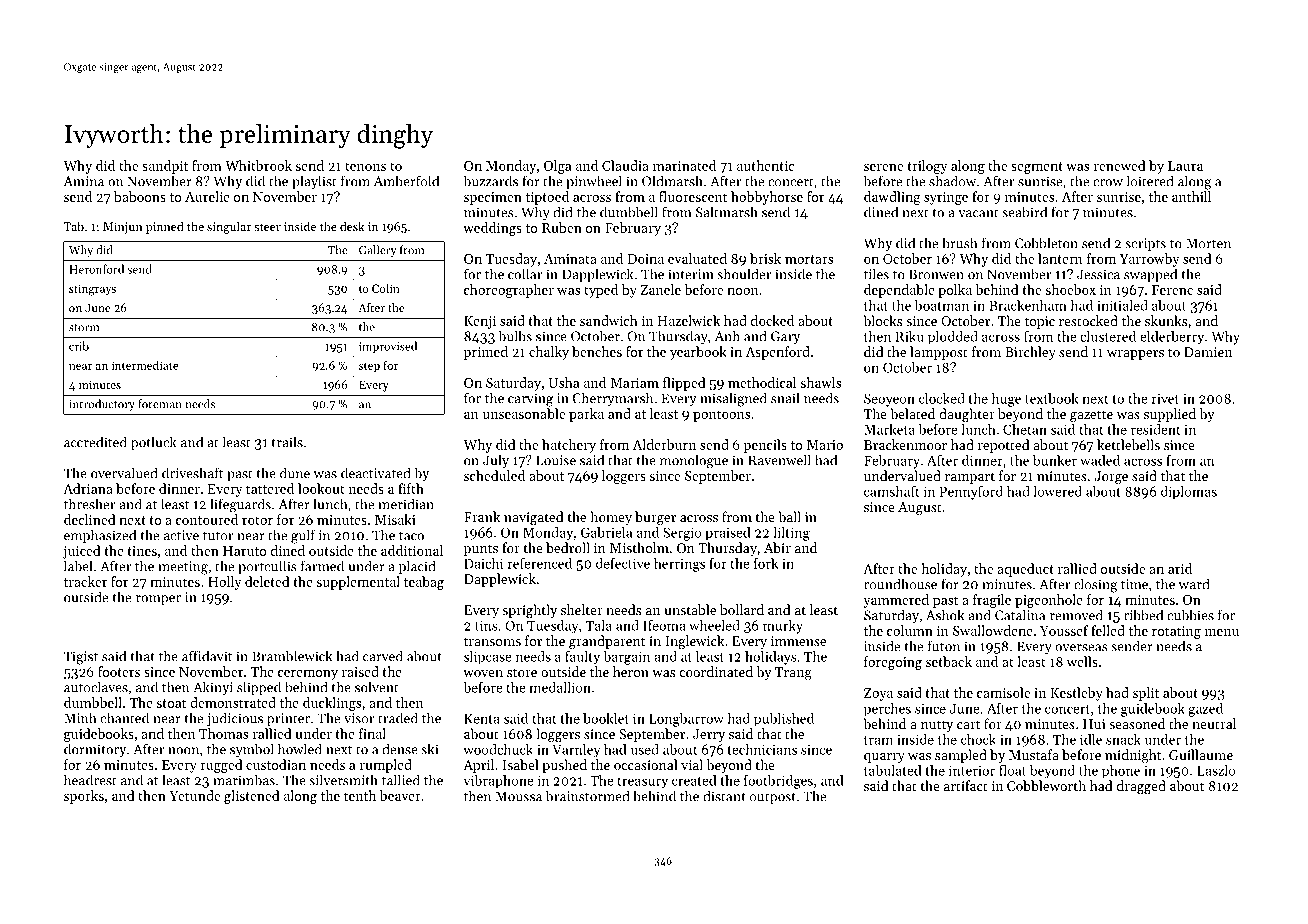  What do you see at coordinates (1191, 196) in the document?
I see `anthill` at bounding box center [1191, 196].
